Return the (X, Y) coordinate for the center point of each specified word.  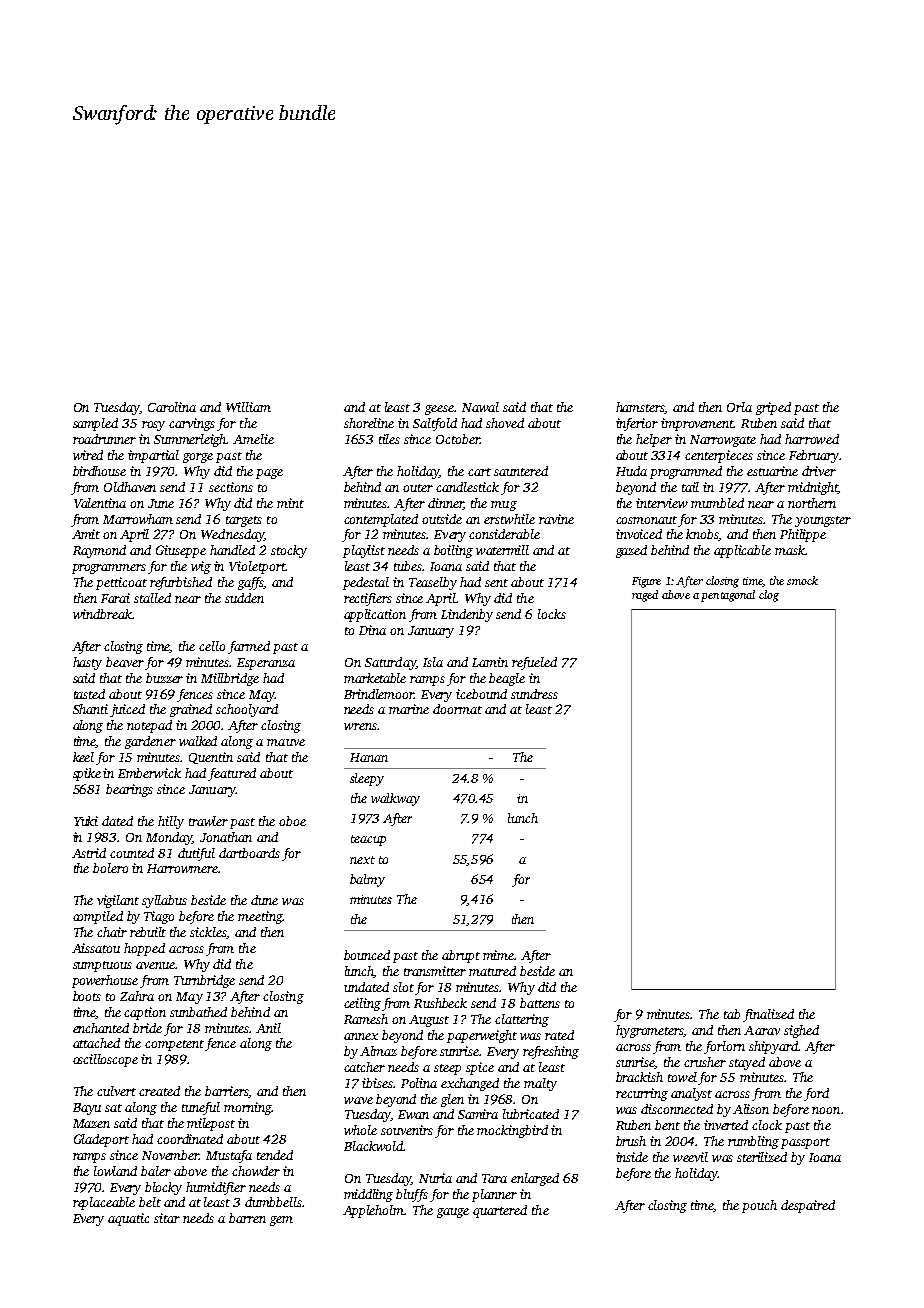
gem (281, 1221)
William (248, 407)
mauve (286, 742)
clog (769, 596)
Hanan (369, 757)
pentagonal (728, 596)
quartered (500, 1211)
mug (504, 506)
